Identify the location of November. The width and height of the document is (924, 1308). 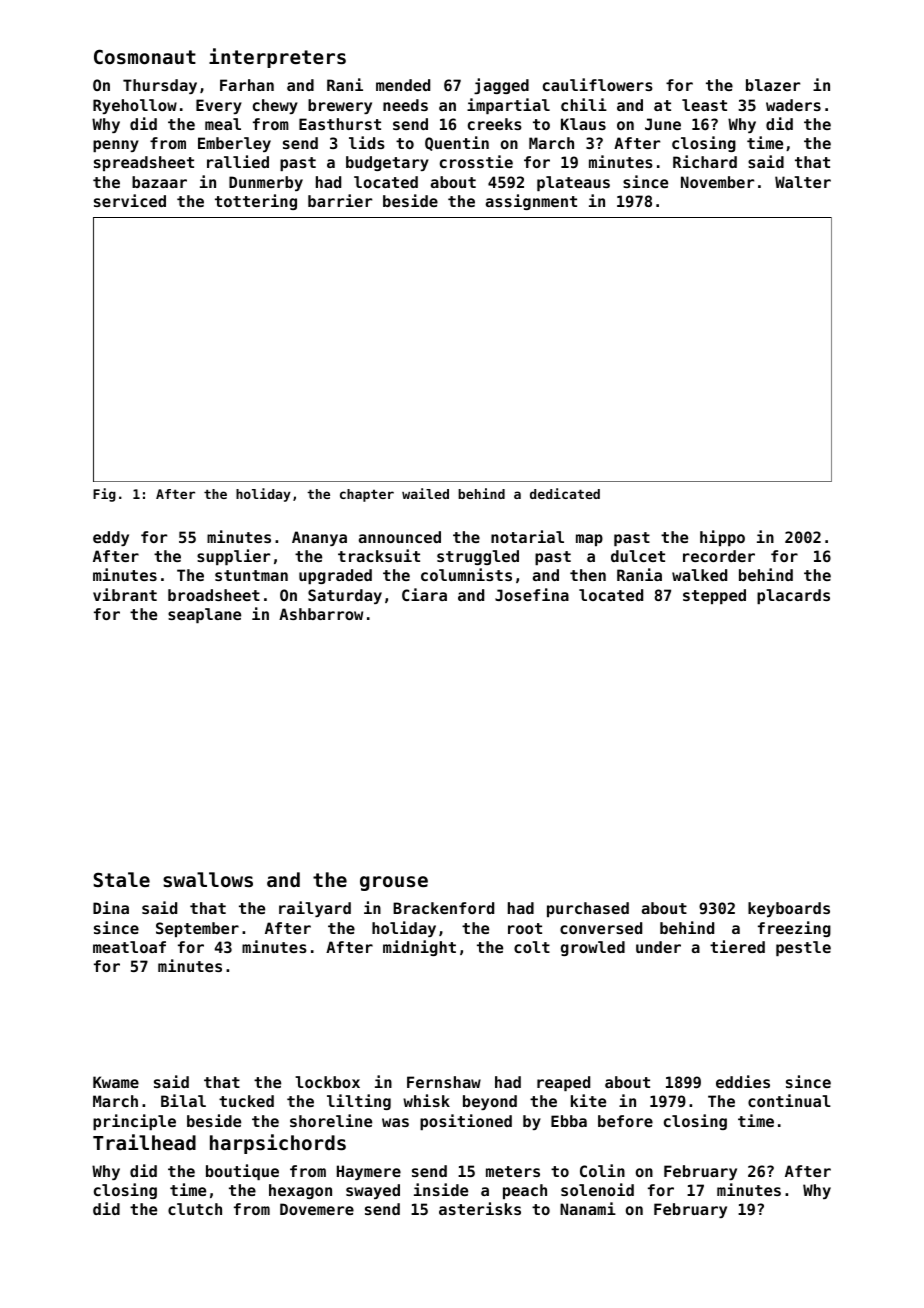
(717, 182).
